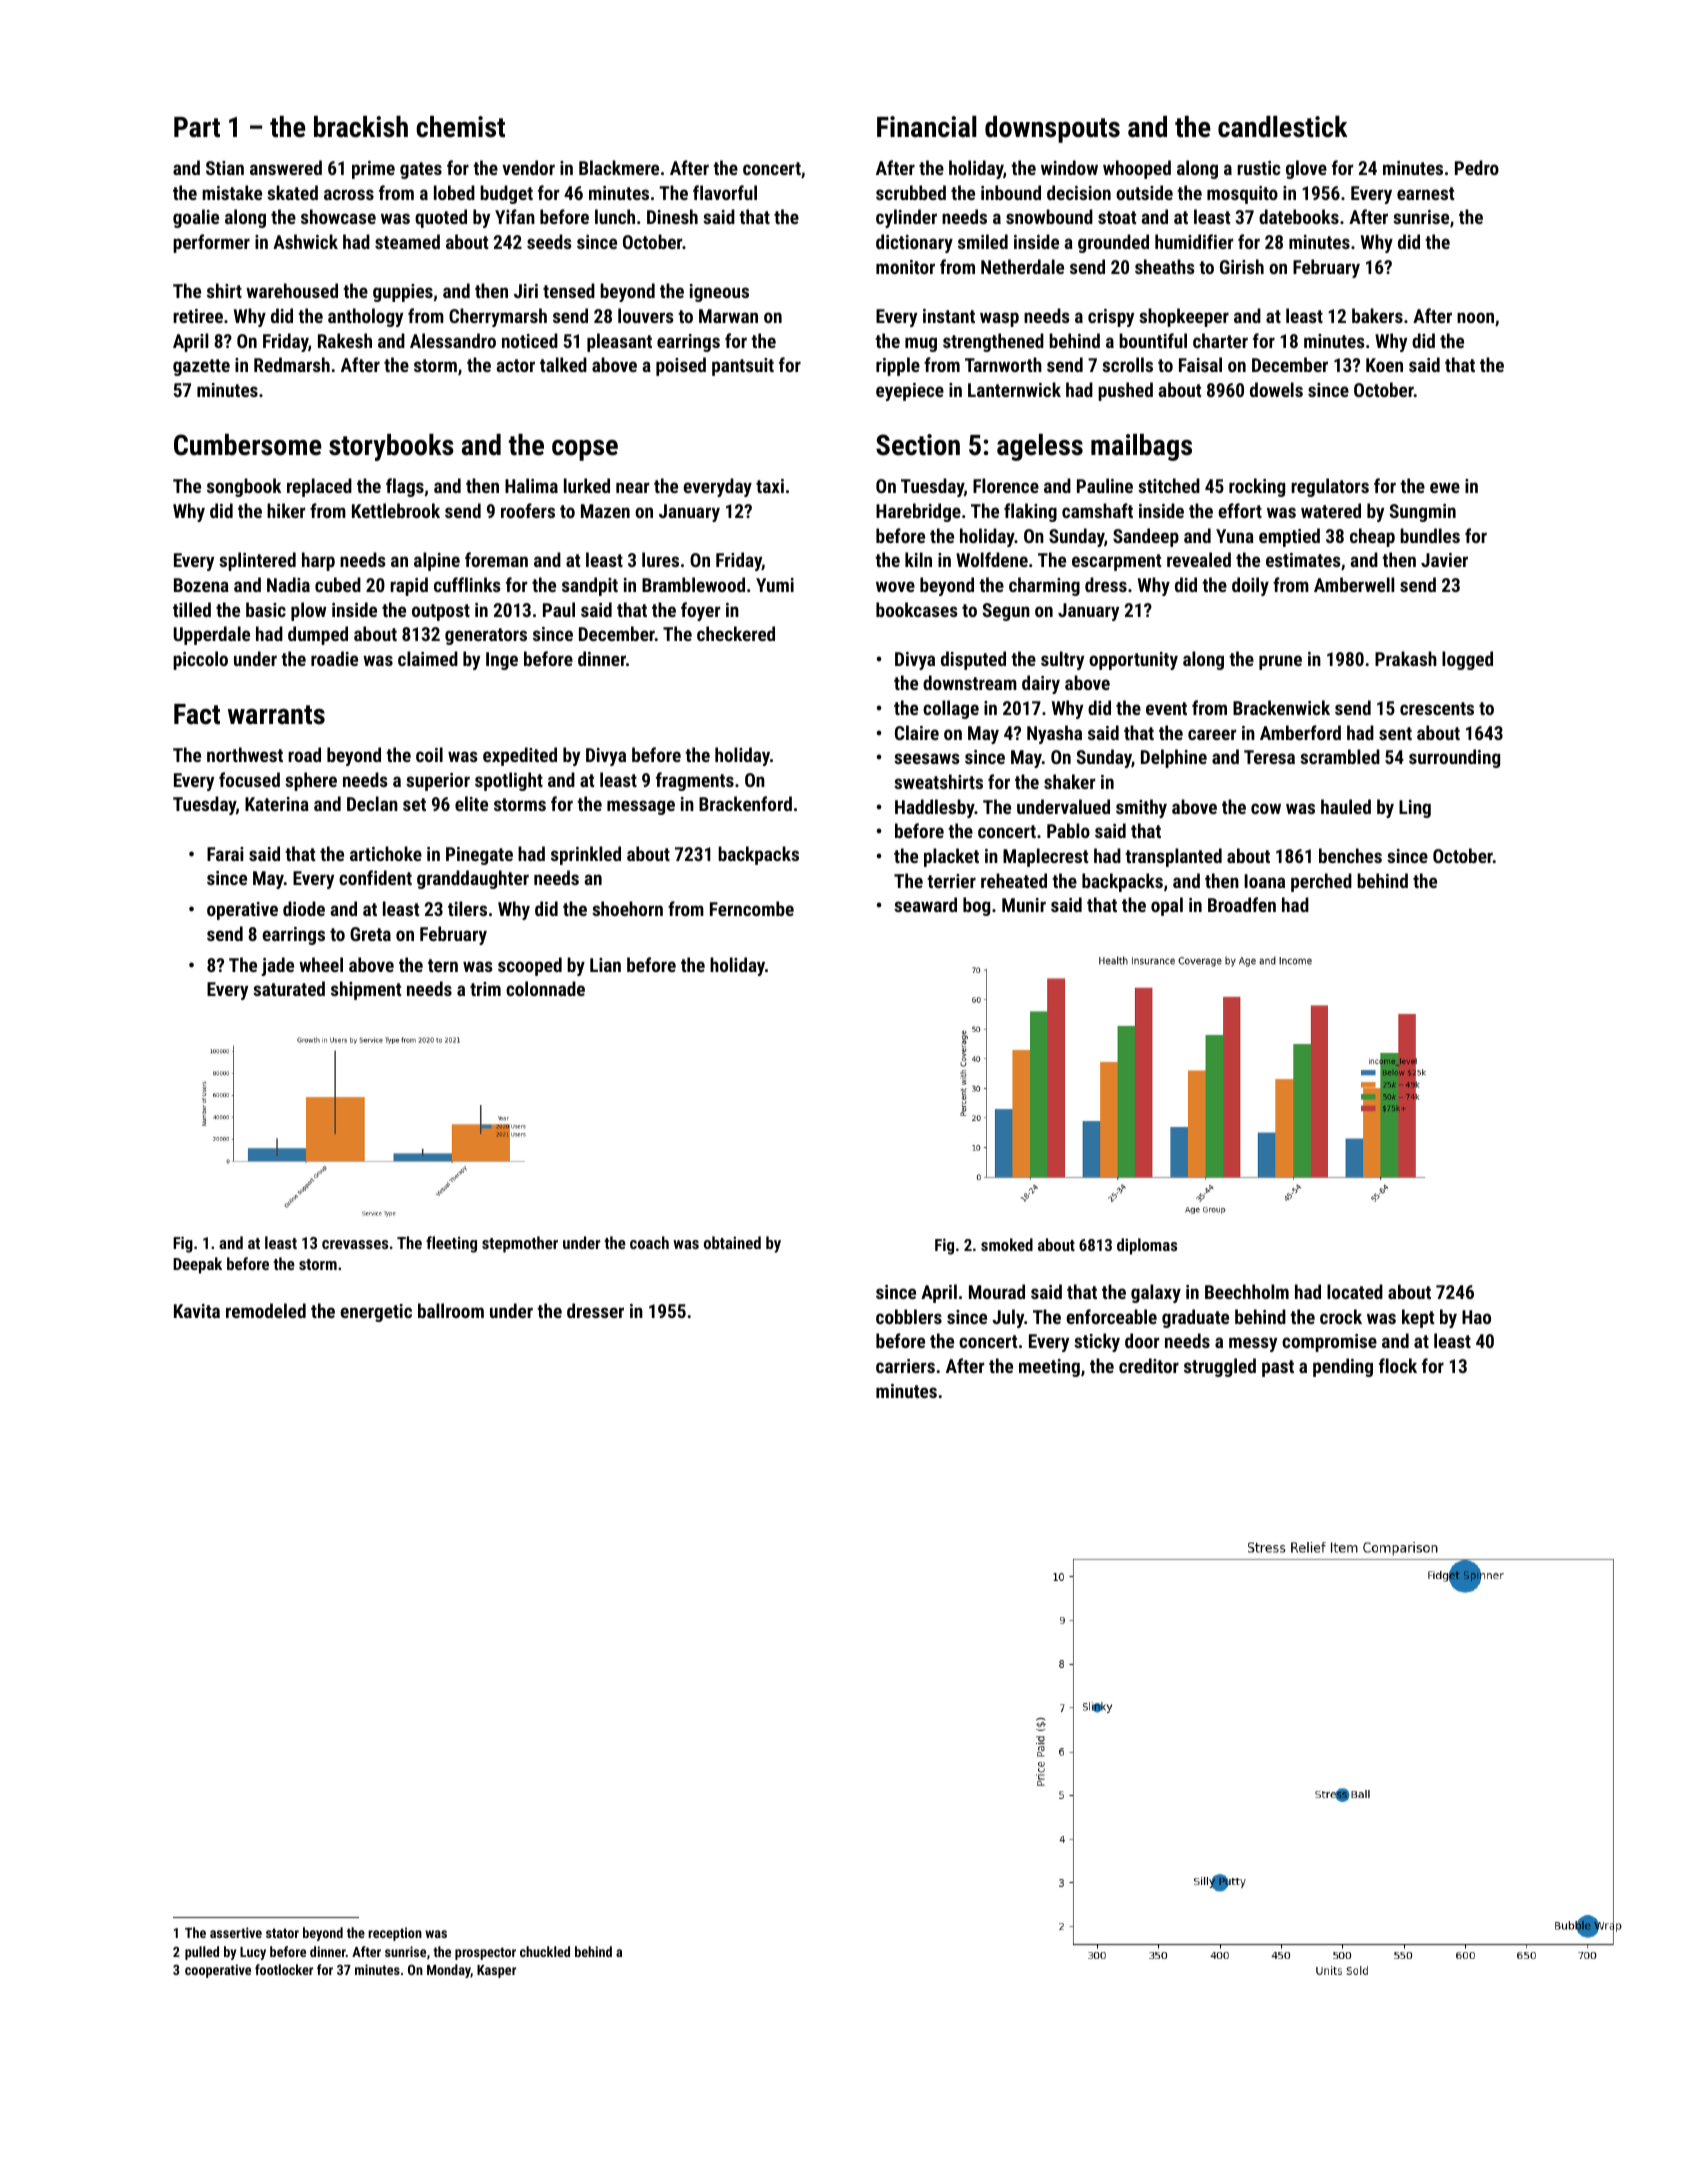 Image resolution: width=1683 pixels, height=2178 pixels. Describe the element at coordinates (441, 218) in the screenshot. I see `quoted` at that location.
